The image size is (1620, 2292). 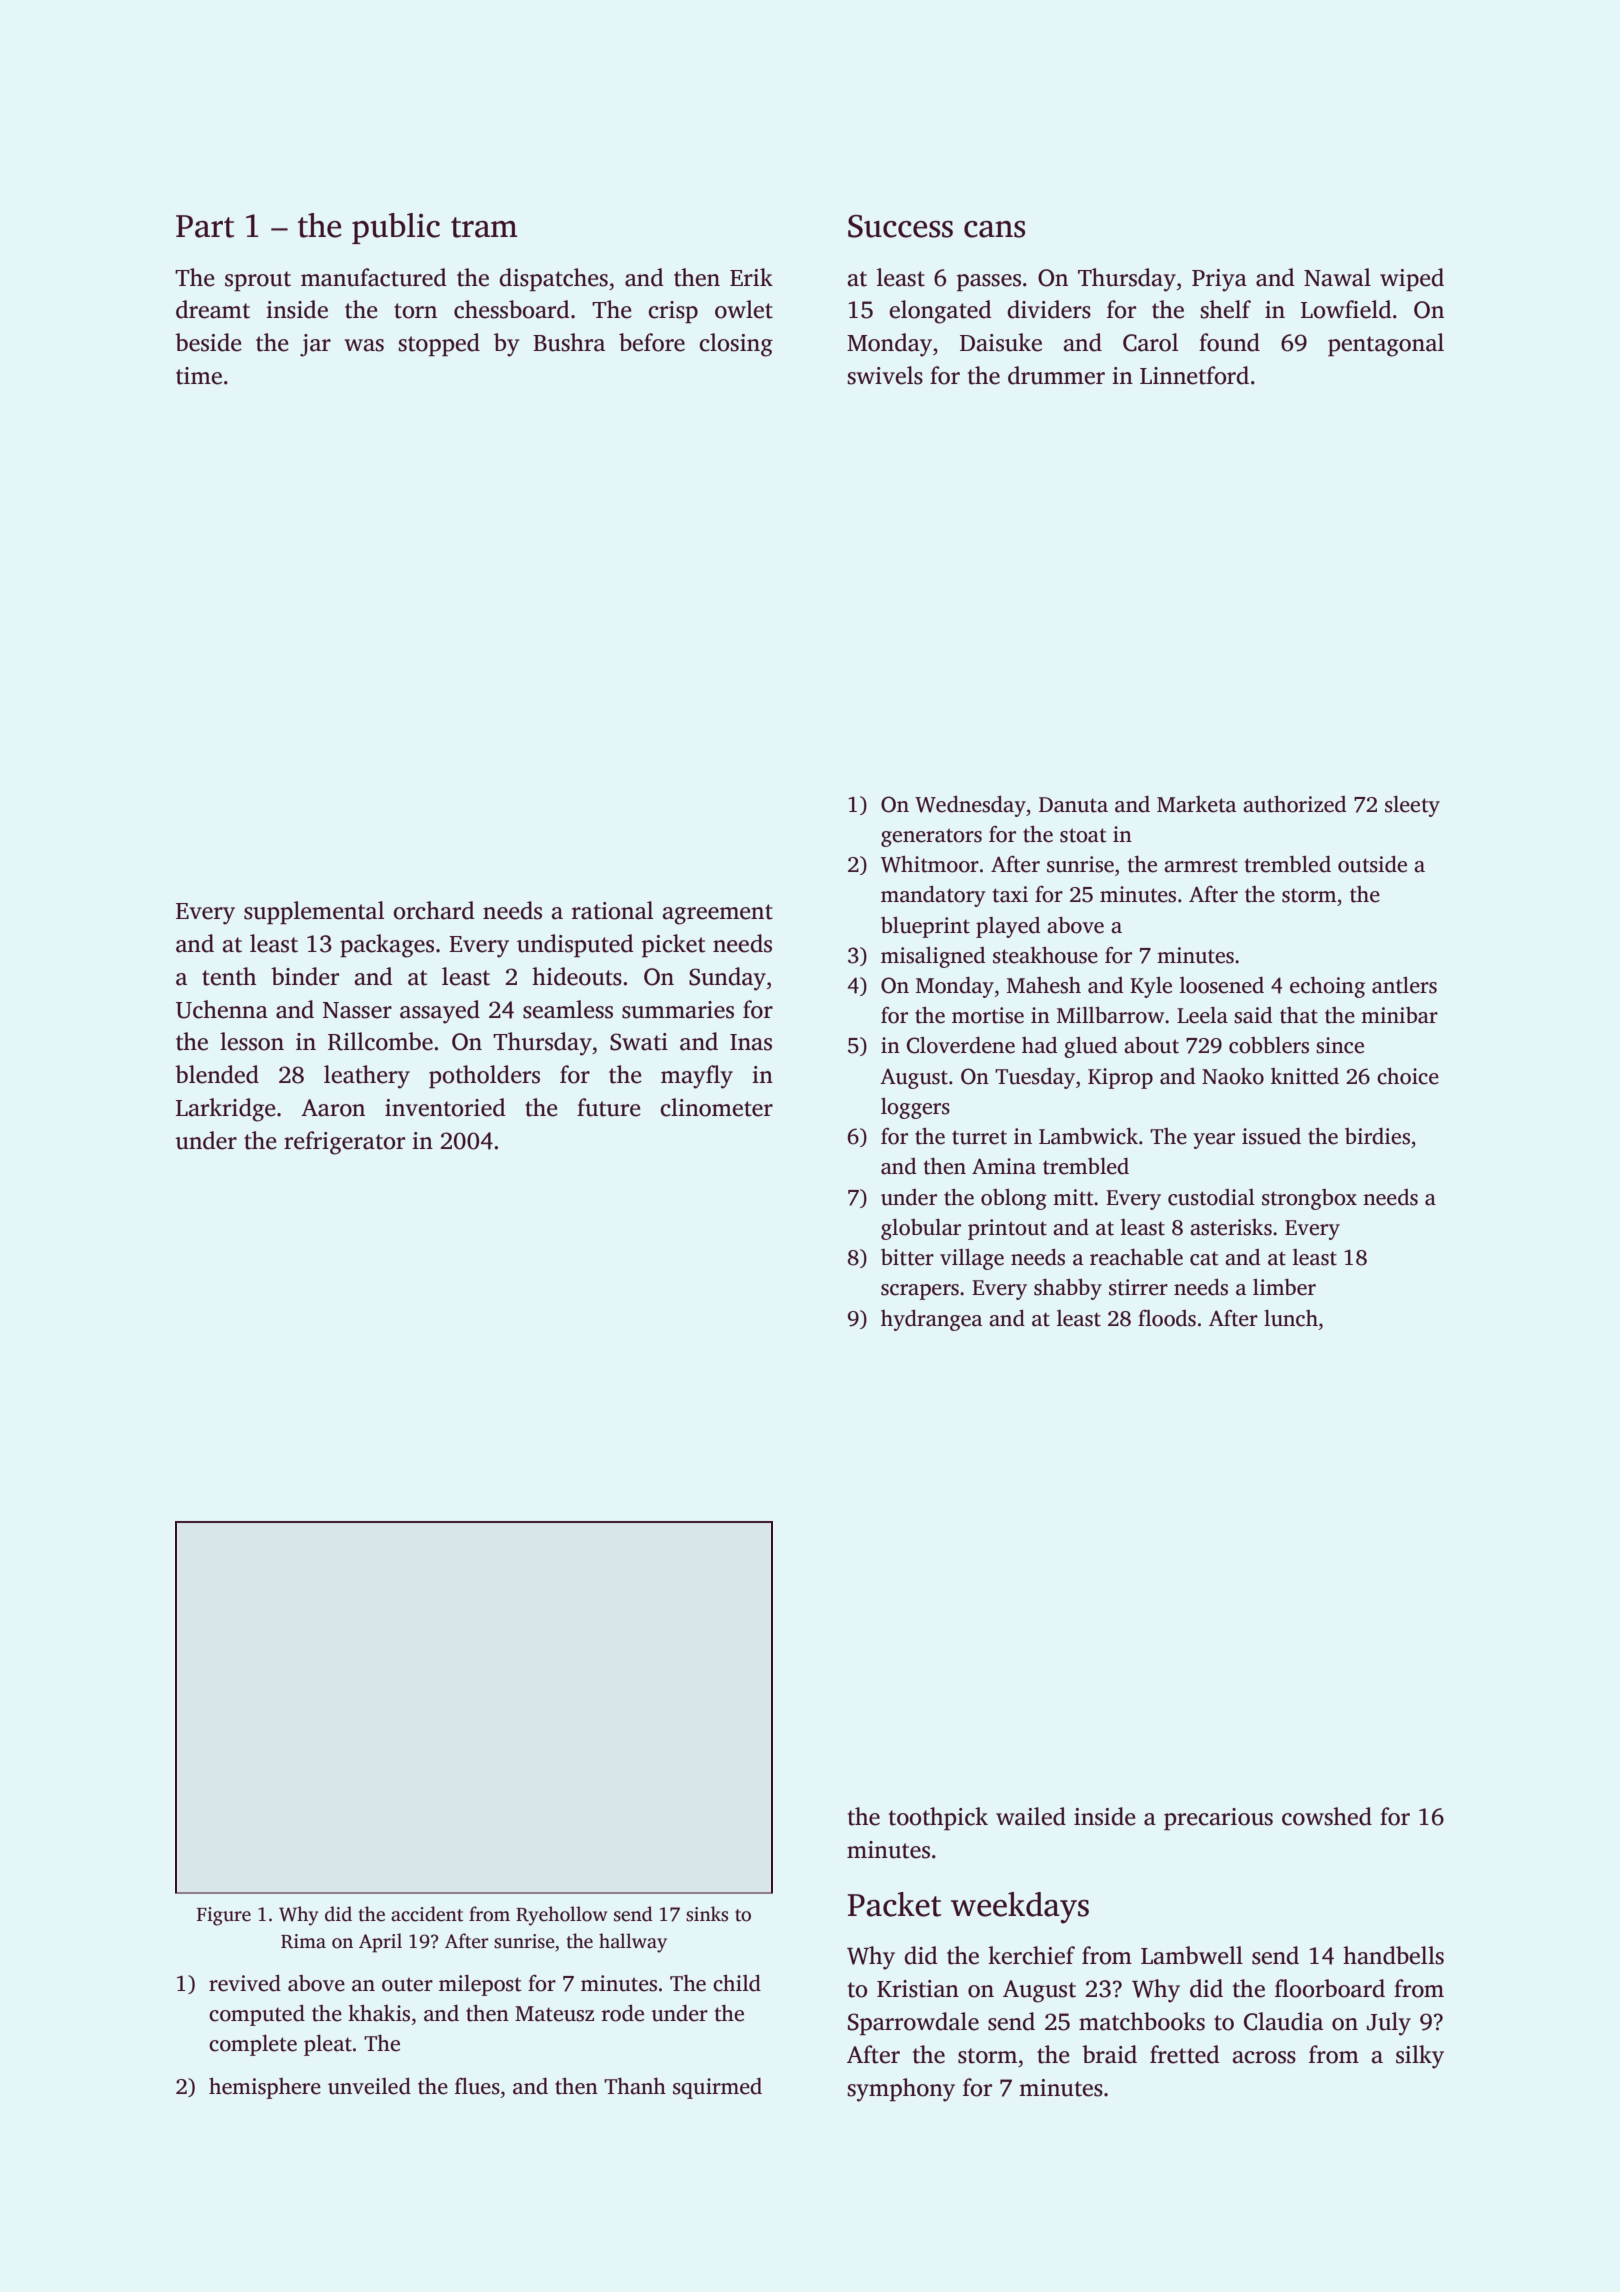 What do you see at coordinates (568, 1009) in the document?
I see `seamless` at bounding box center [568, 1009].
